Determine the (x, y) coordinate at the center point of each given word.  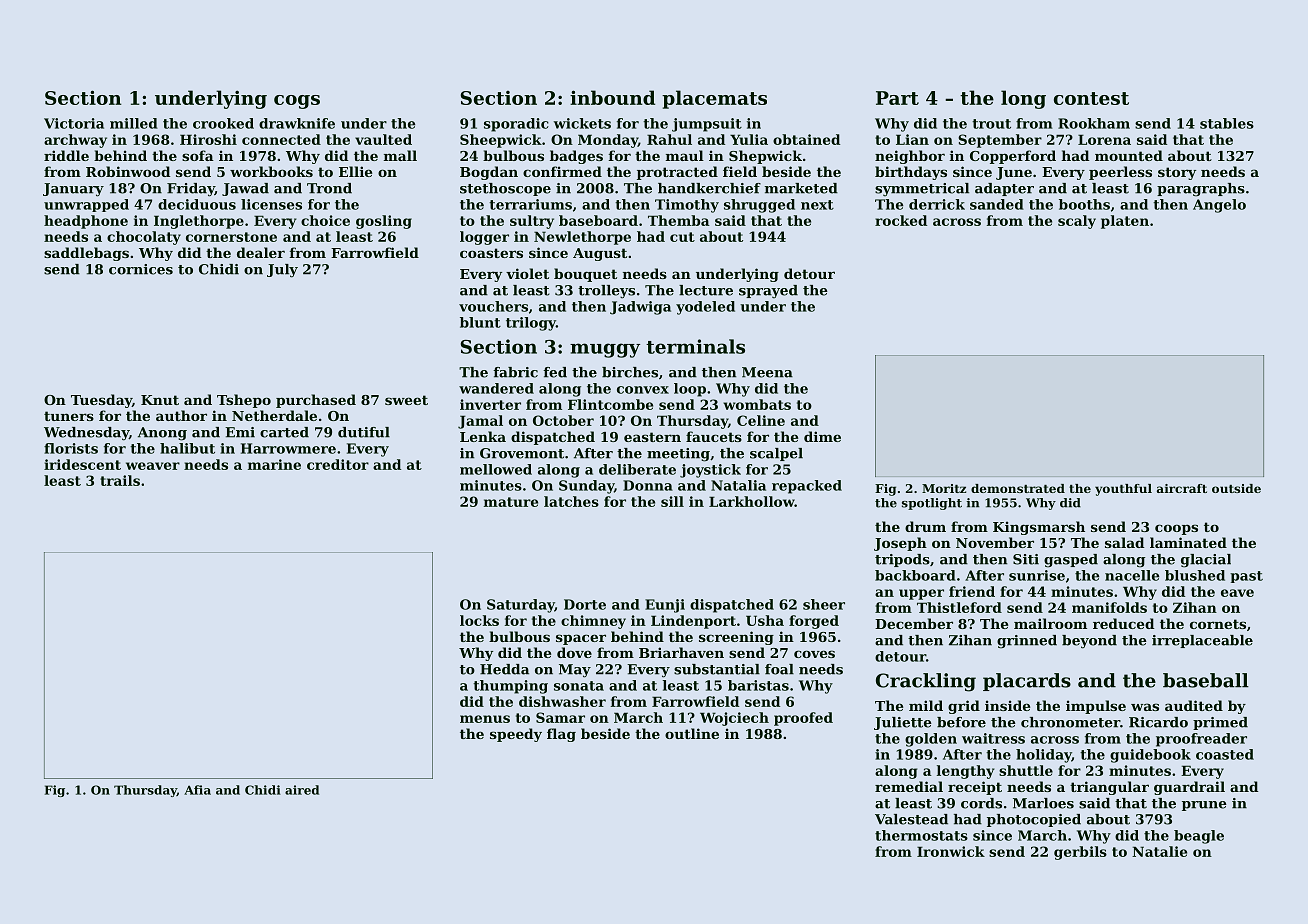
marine (274, 464)
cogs (297, 102)
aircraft (1182, 488)
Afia (197, 790)
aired (302, 790)
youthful (1123, 490)
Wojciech (734, 719)
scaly (1077, 222)
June (1014, 173)
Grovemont (522, 453)
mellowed (496, 469)
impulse (1096, 707)
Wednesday (86, 434)
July (282, 271)
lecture (706, 290)
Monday (608, 141)
